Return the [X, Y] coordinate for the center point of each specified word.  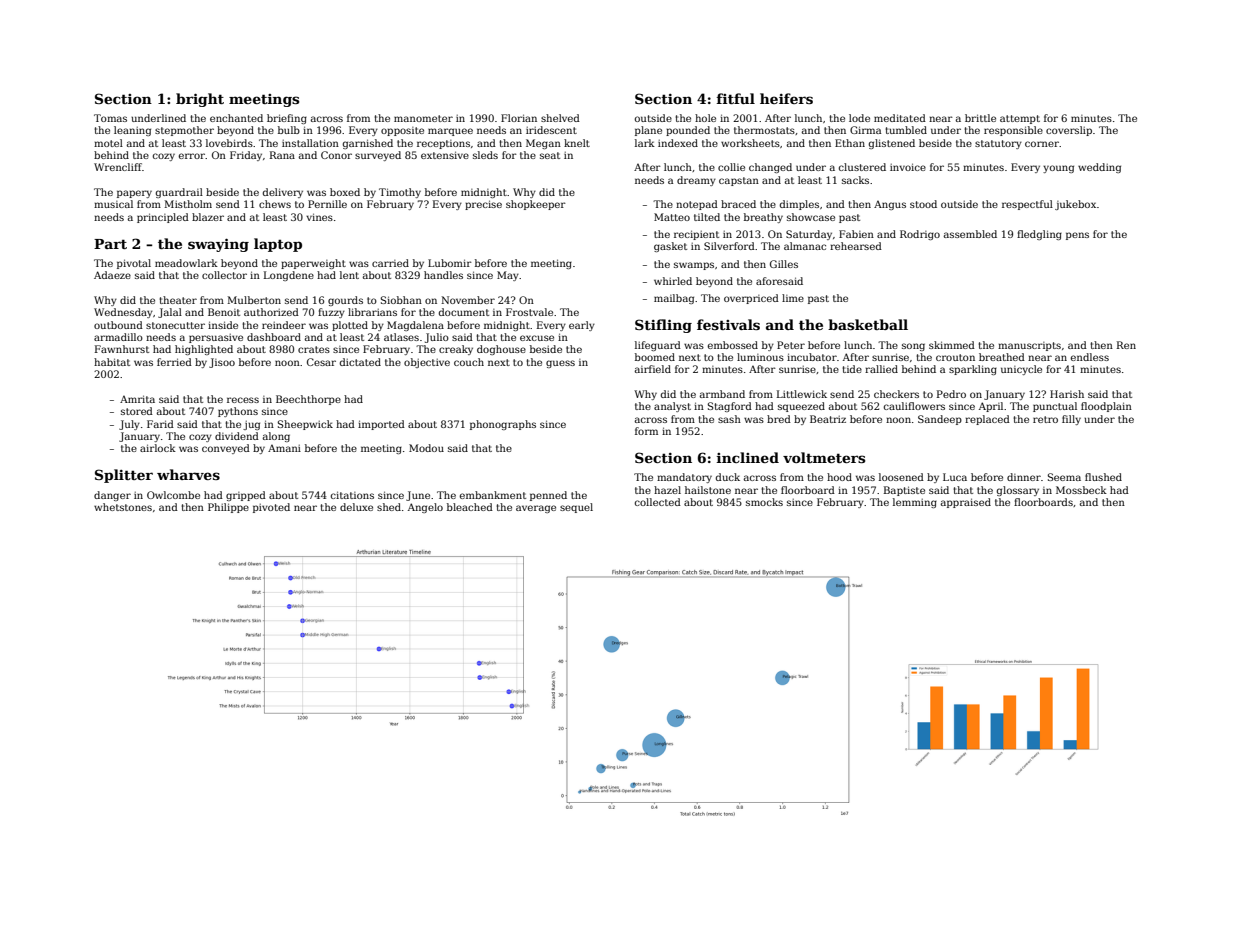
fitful [736, 98]
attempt [1020, 119]
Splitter [124, 476]
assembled [970, 234]
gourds [345, 301]
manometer [423, 118]
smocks [764, 502]
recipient [696, 235]
